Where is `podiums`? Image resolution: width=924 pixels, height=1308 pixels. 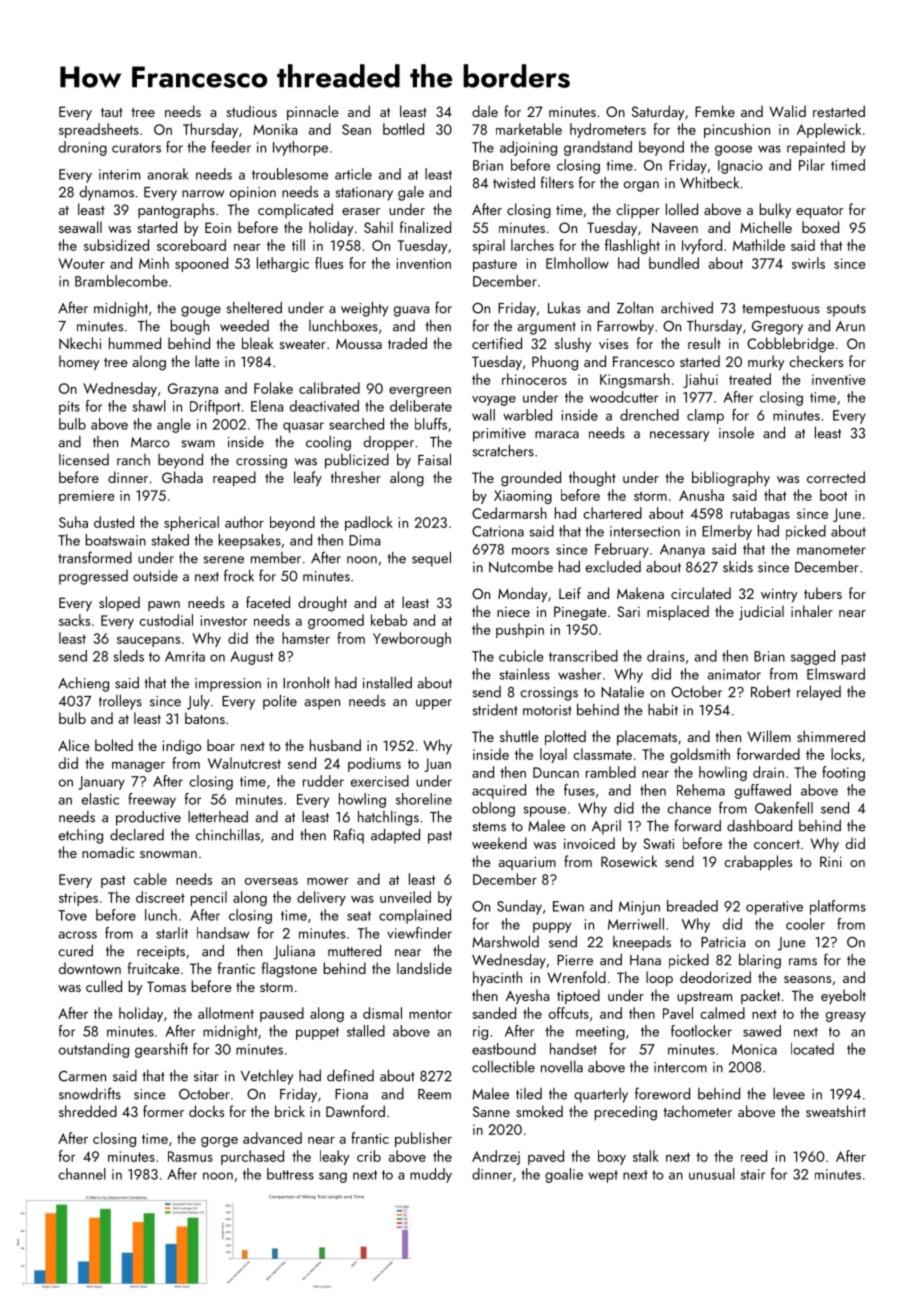 podiums is located at coordinates (374, 764).
